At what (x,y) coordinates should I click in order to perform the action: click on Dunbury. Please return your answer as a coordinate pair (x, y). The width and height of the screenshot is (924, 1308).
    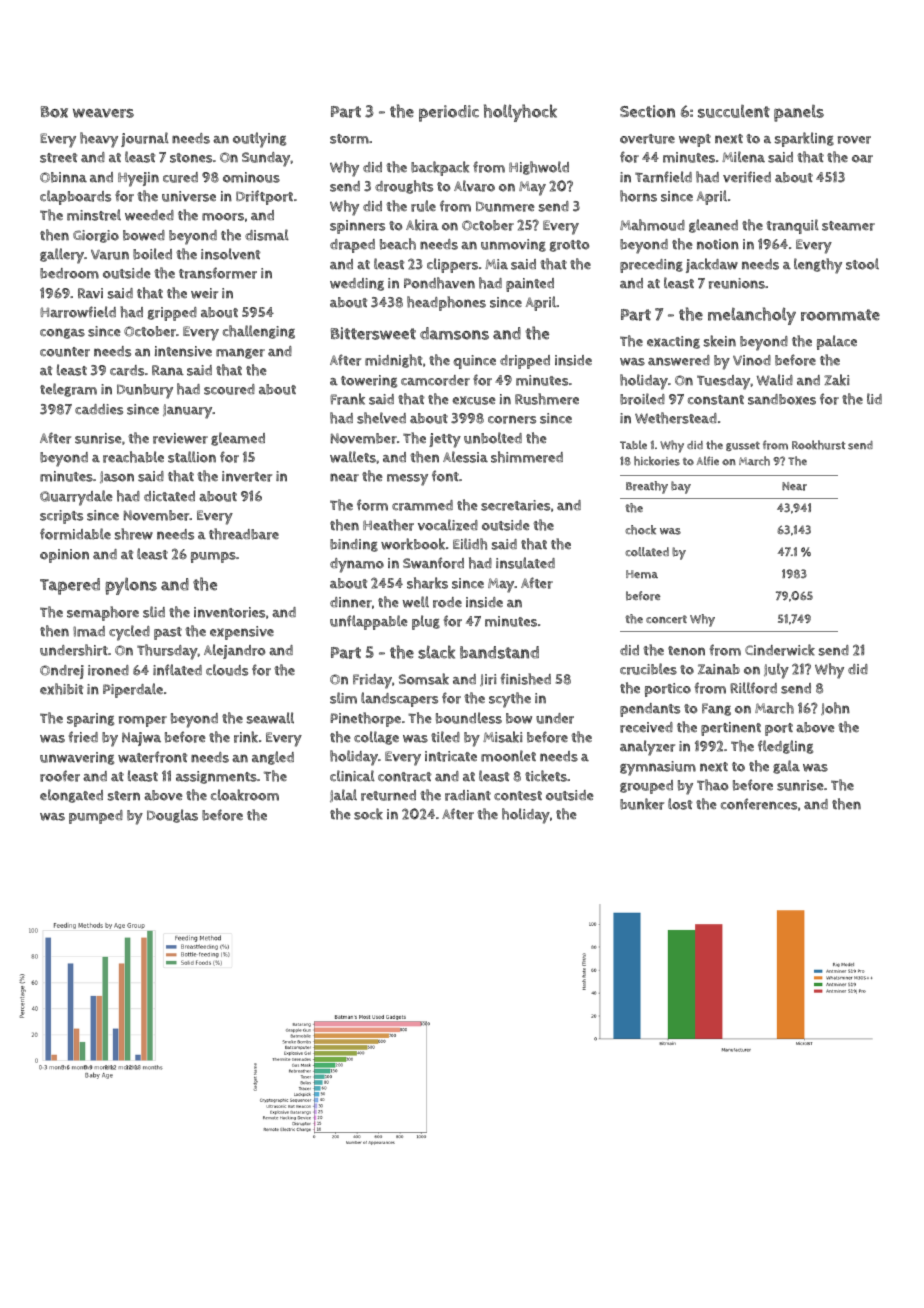
    Looking at the image, I should click on (145, 391).
